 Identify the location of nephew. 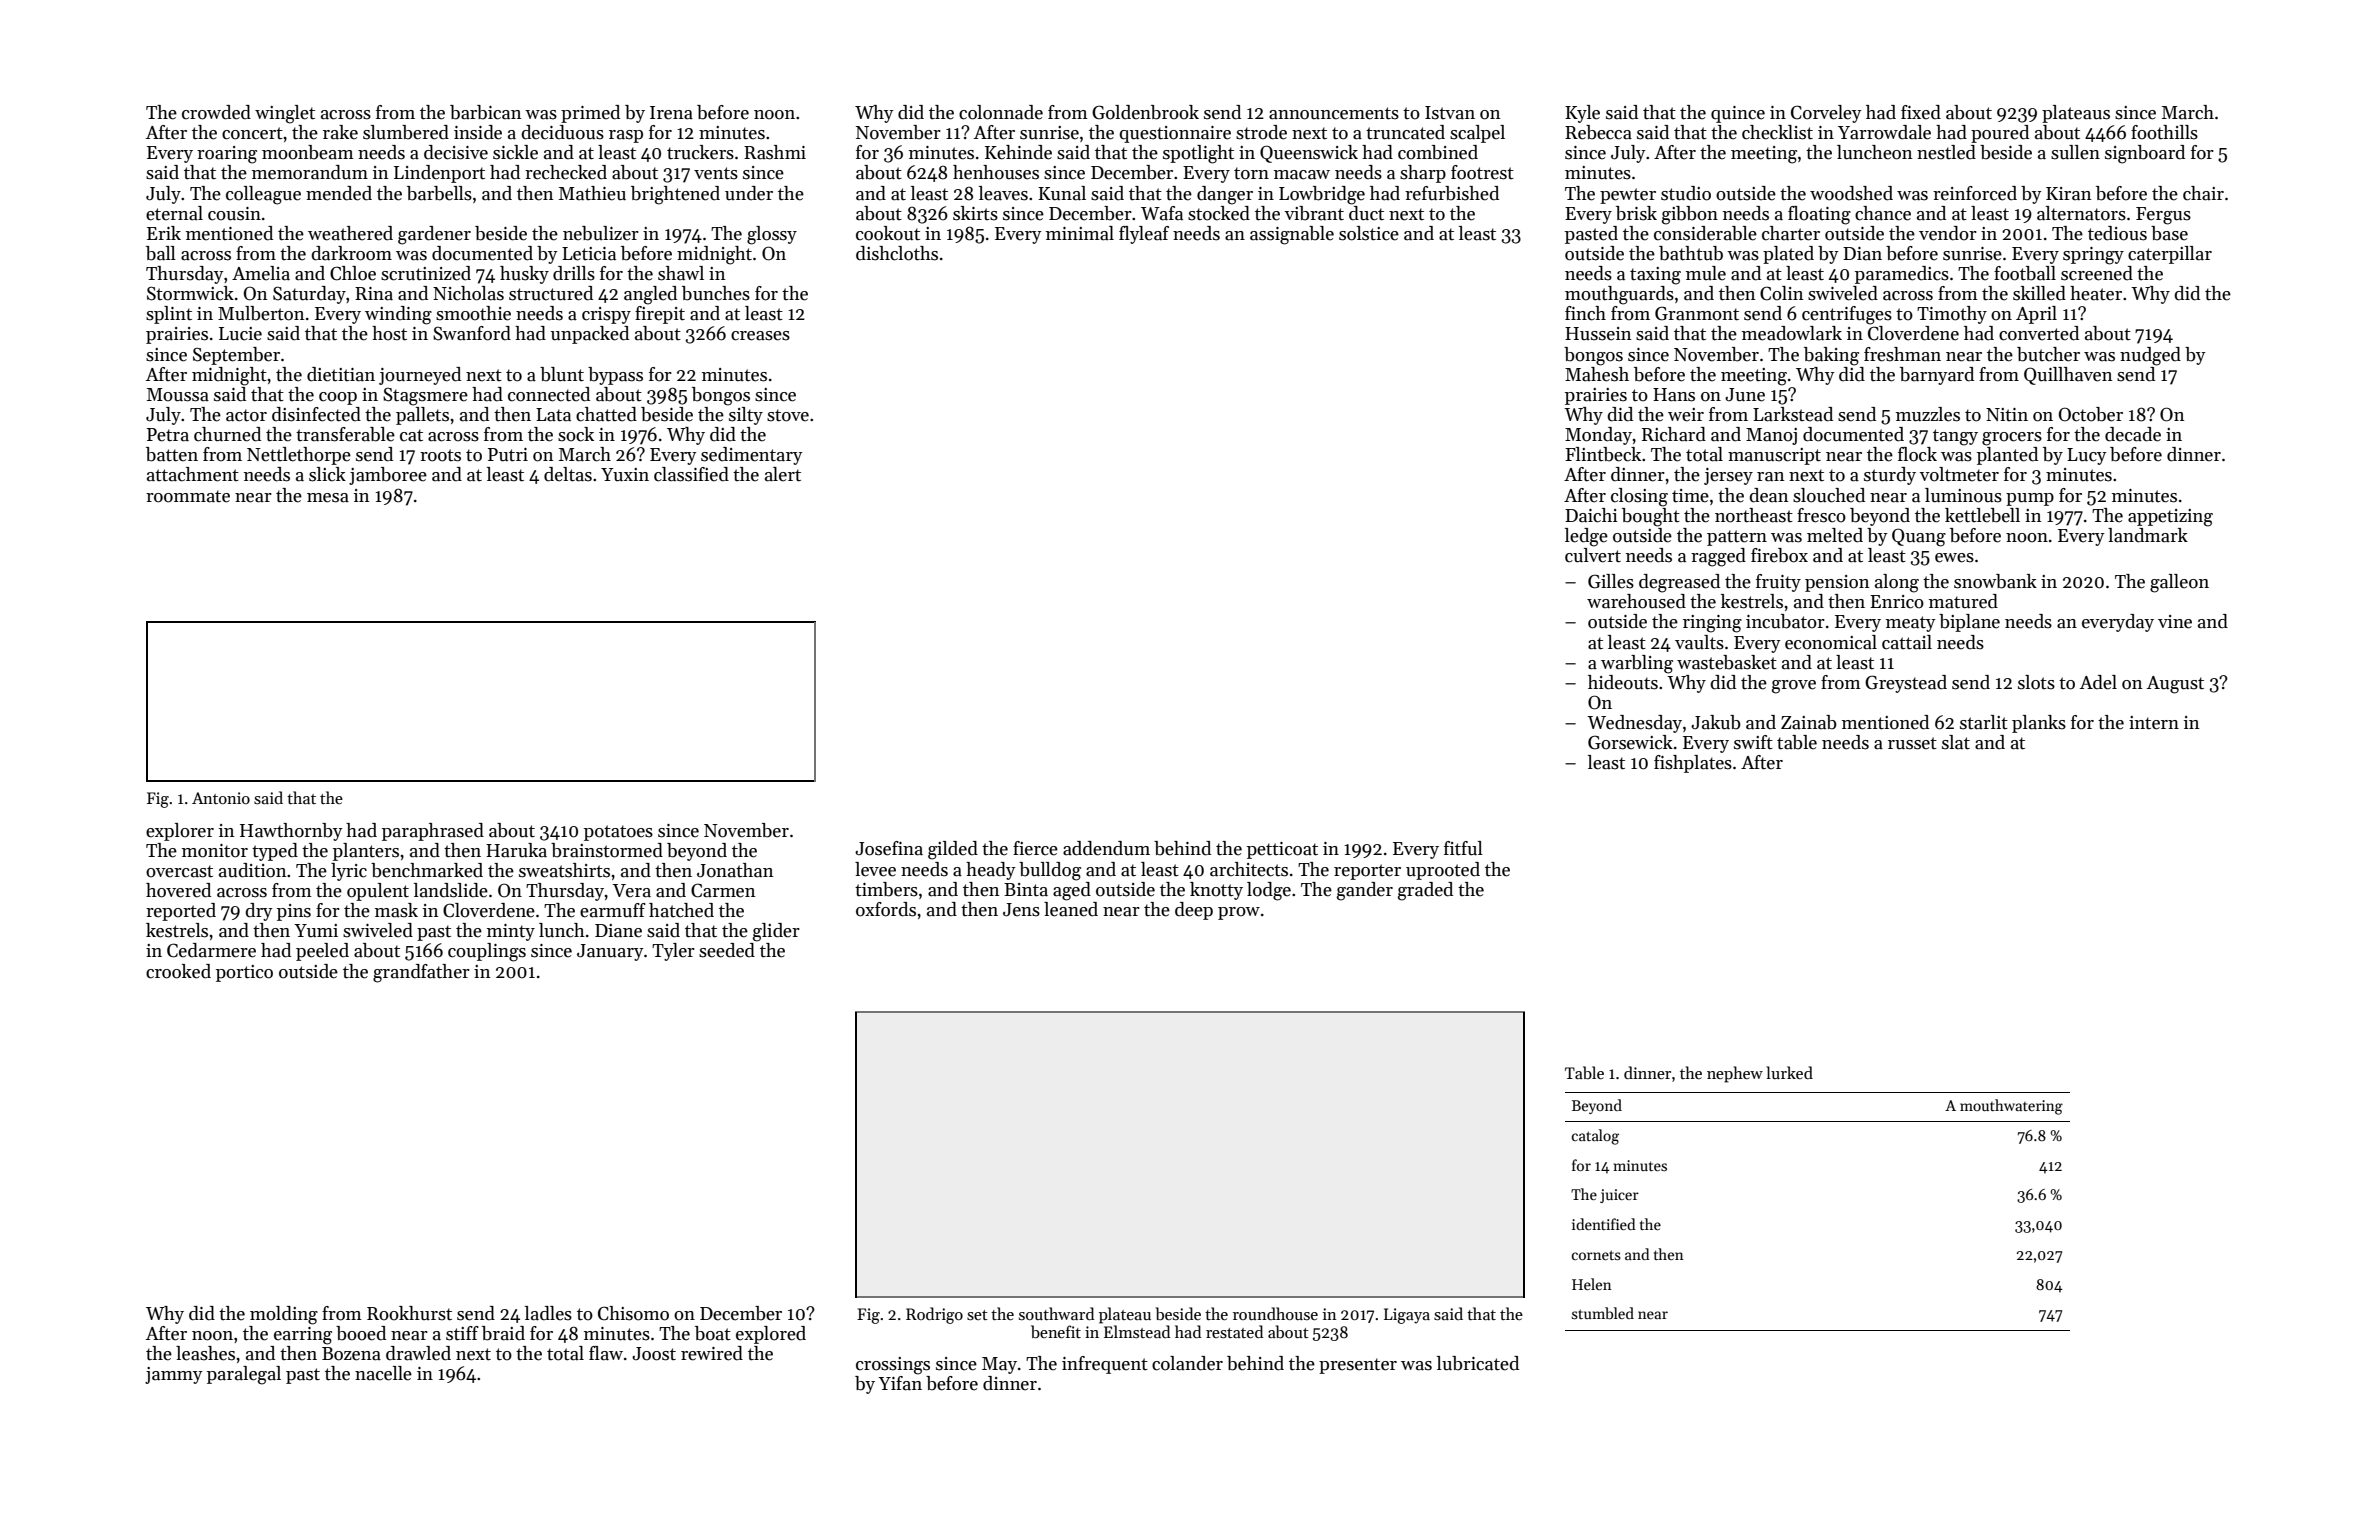
(1735, 1074).
